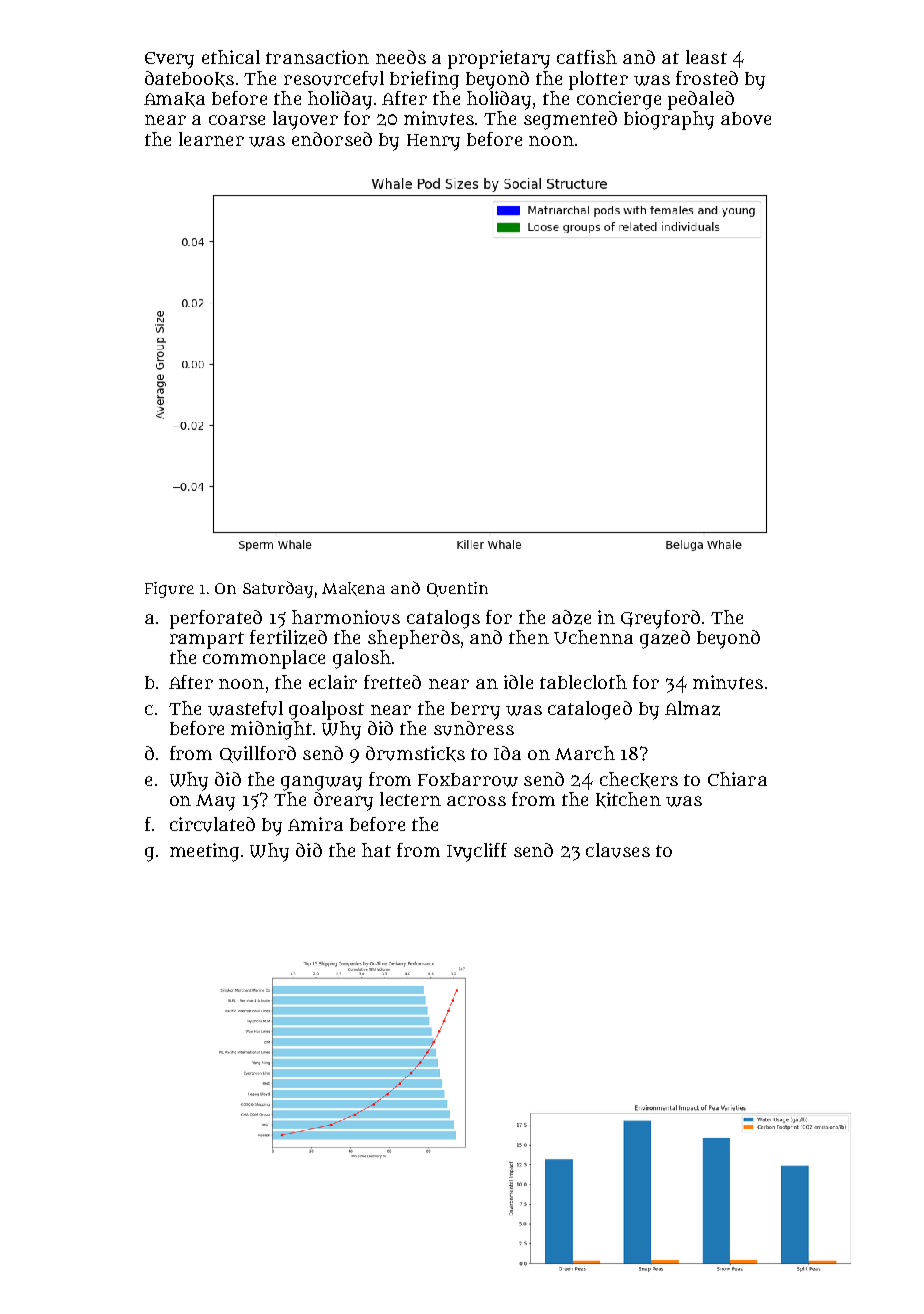  I want to click on Greyford, so click(660, 619).
